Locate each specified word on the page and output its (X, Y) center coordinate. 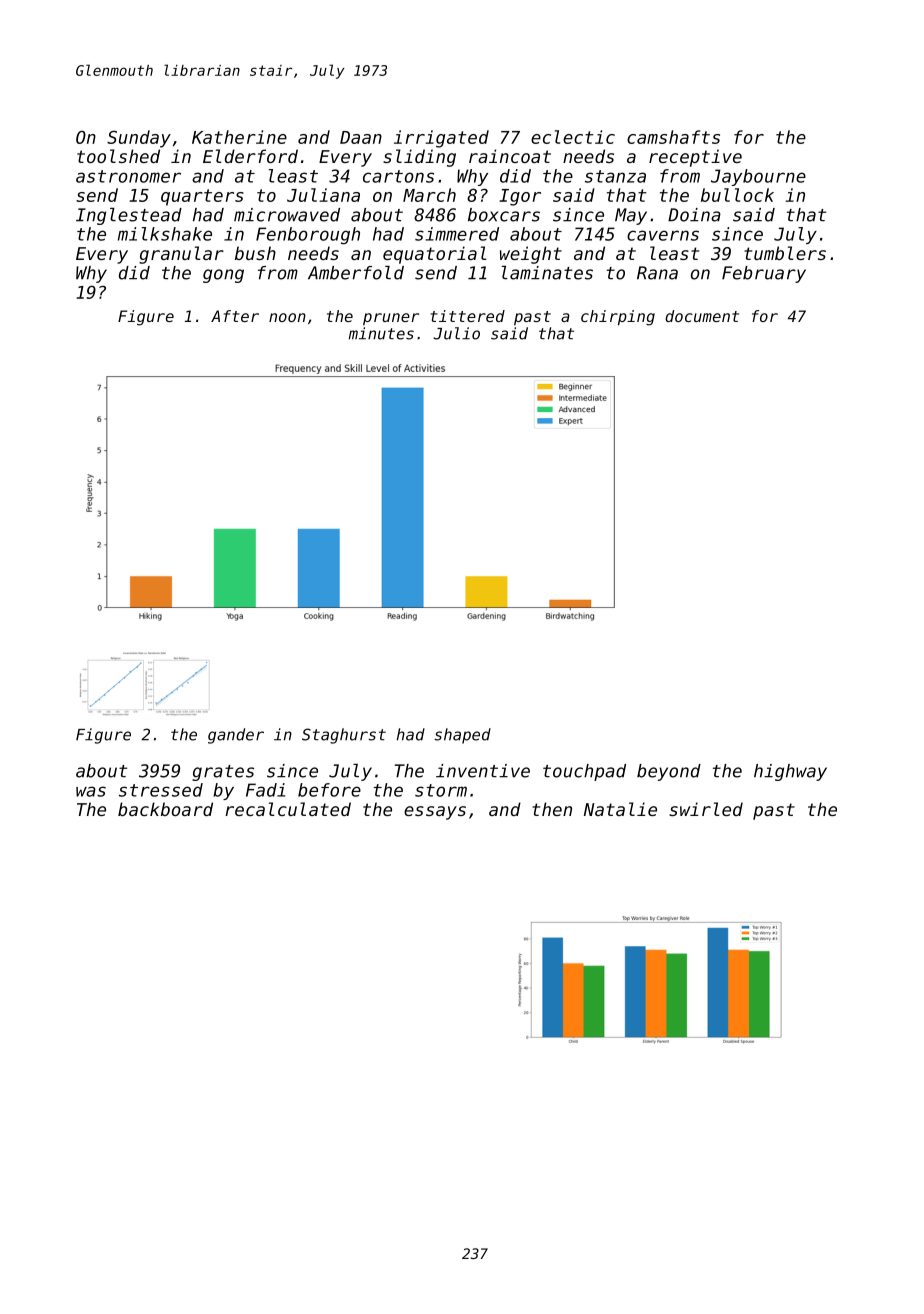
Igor (520, 197)
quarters (202, 197)
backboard (165, 809)
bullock (737, 195)
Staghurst (344, 736)
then (552, 809)
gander (236, 736)
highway (790, 772)
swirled (706, 809)
